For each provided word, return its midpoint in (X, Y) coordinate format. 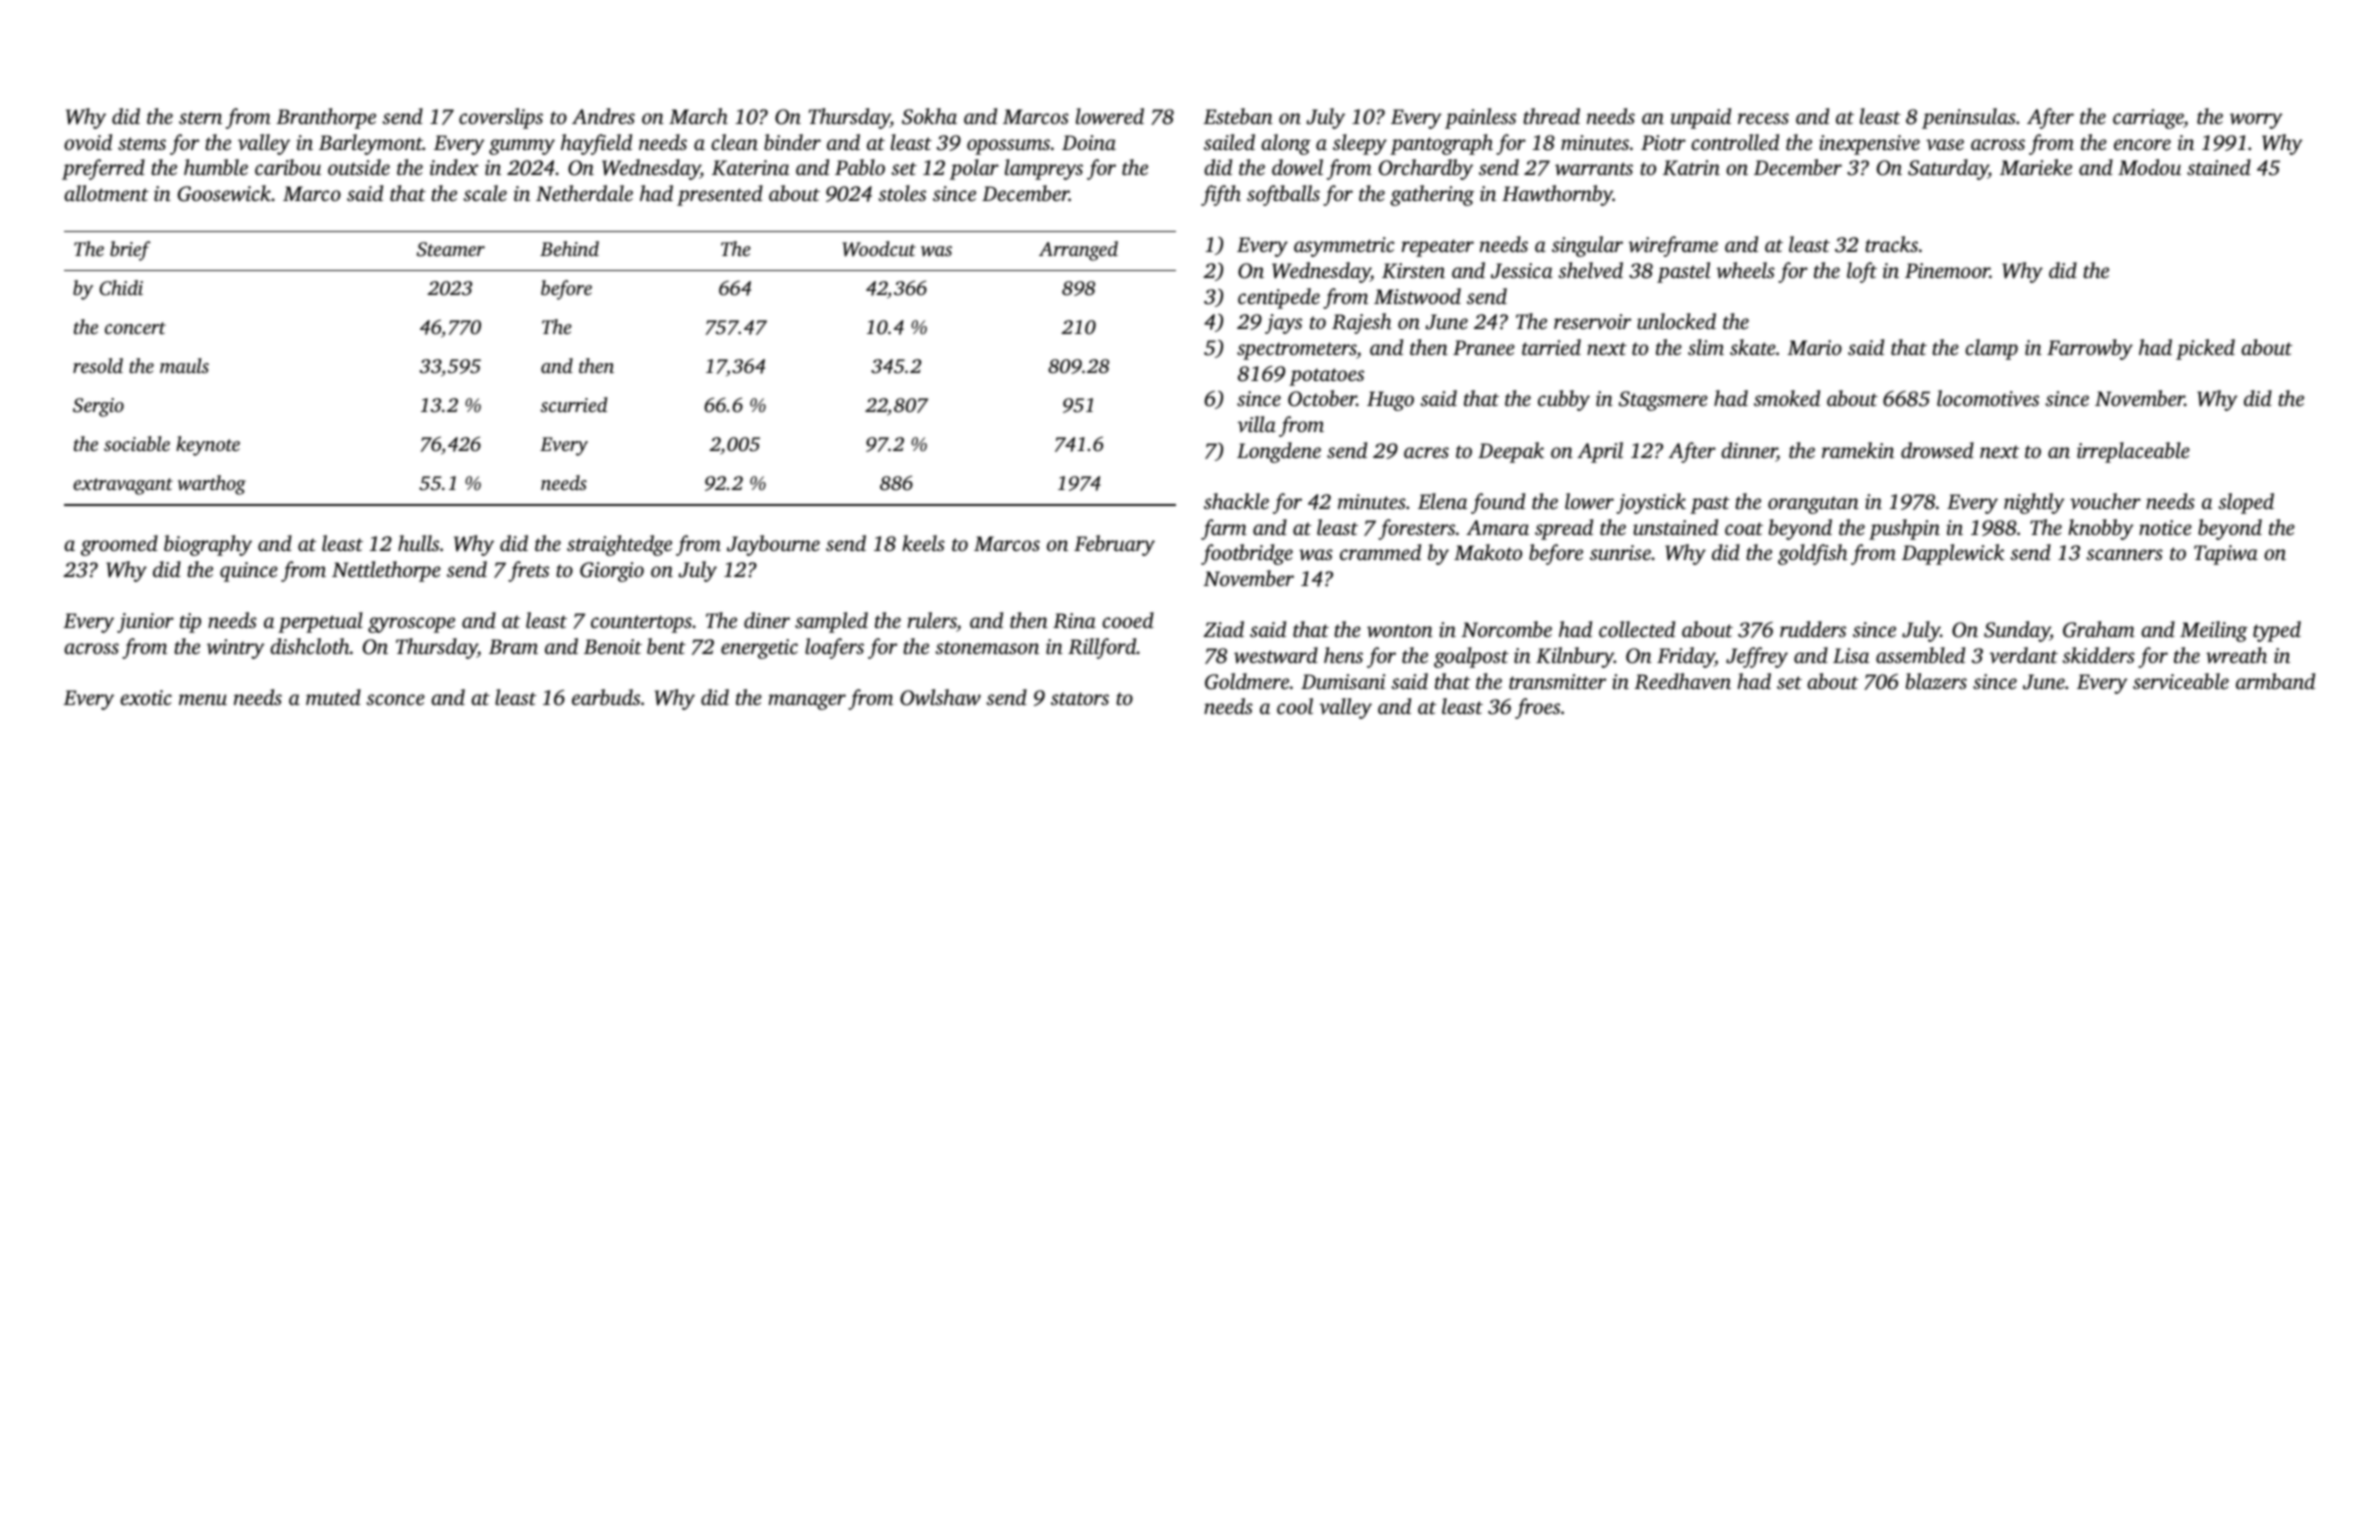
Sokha (929, 116)
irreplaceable (2133, 452)
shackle (1236, 501)
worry (2256, 121)
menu (203, 699)
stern (200, 117)
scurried (574, 404)
